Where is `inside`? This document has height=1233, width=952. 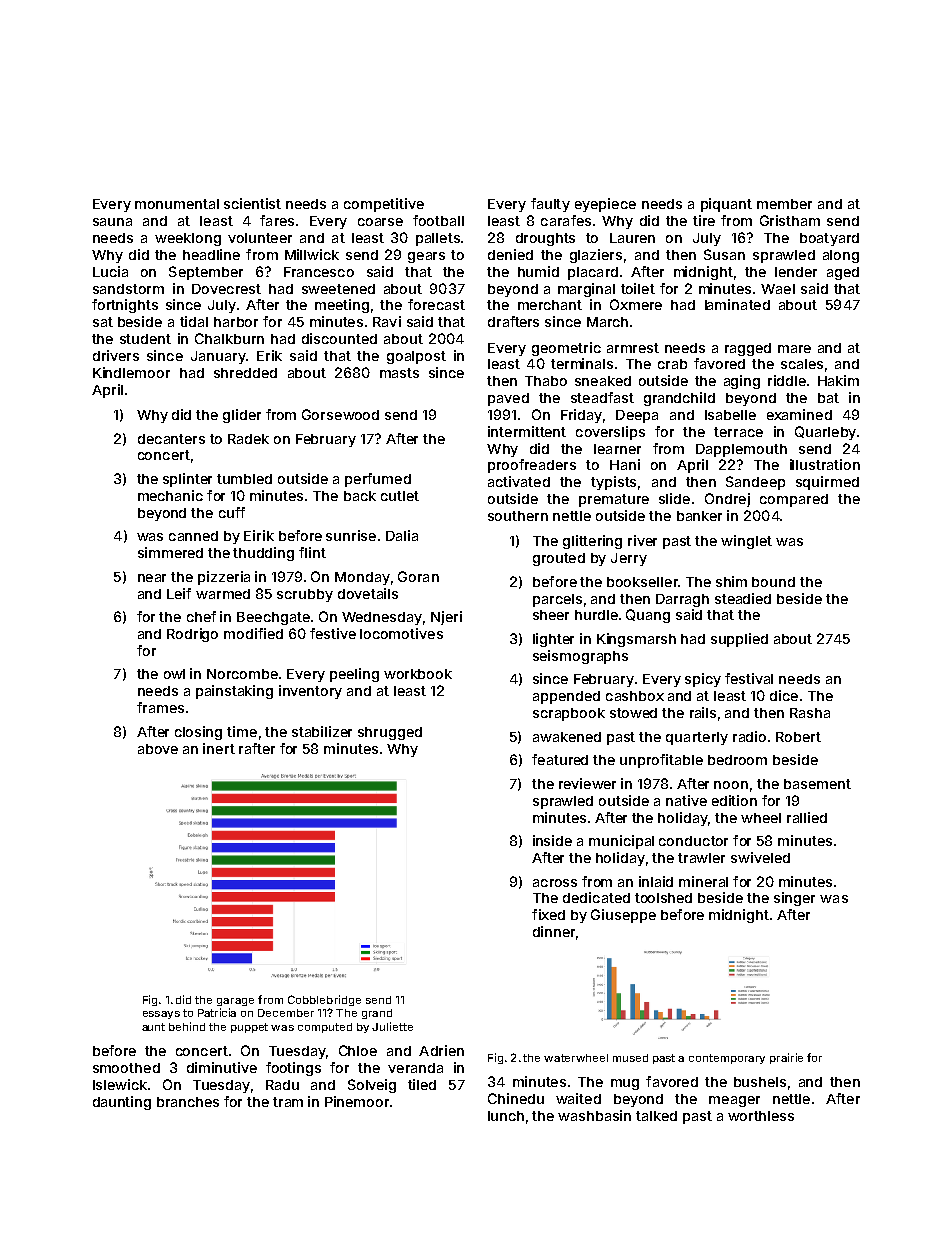 inside is located at coordinates (552, 840).
